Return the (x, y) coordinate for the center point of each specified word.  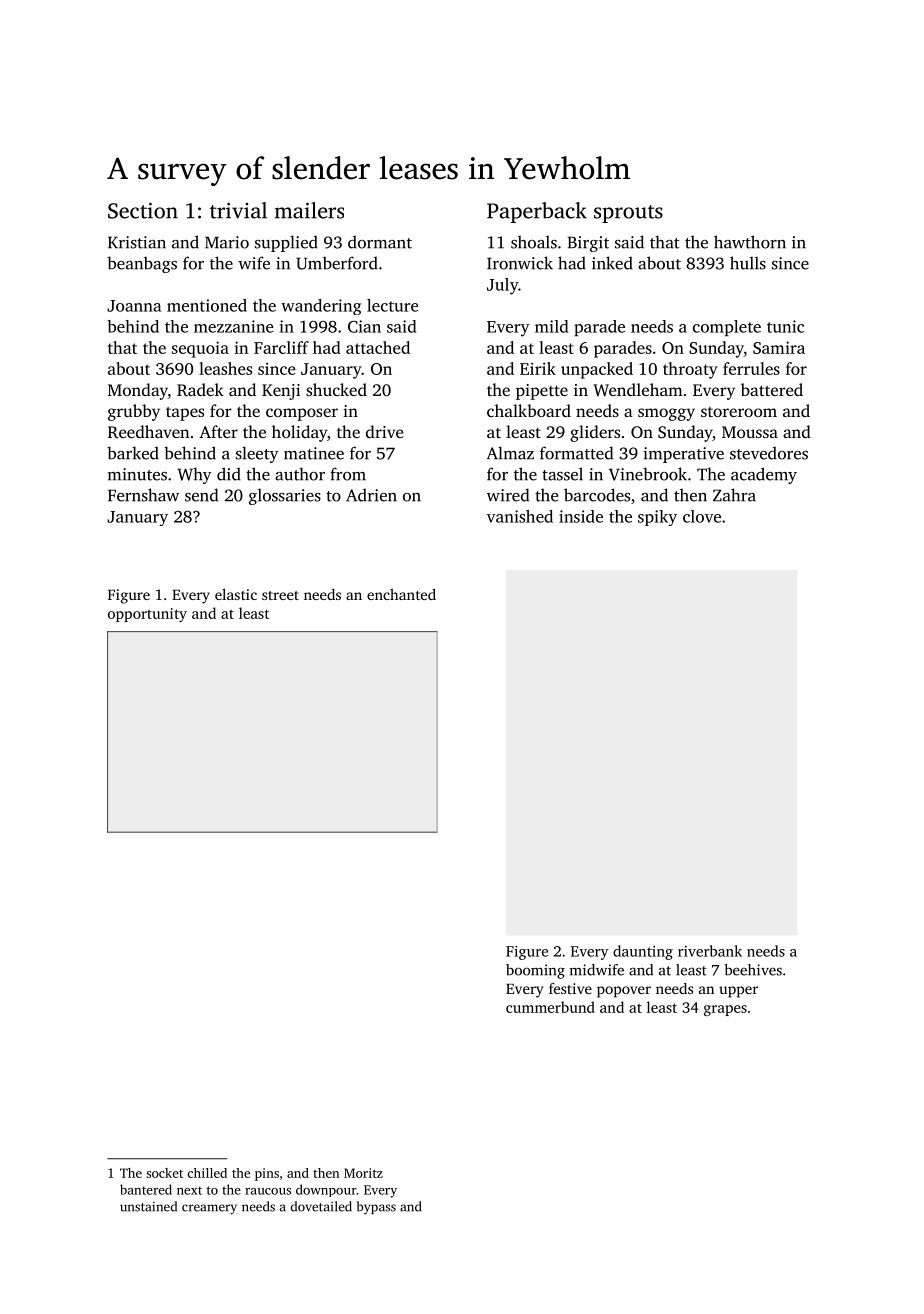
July (502, 286)
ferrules (751, 368)
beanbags (142, 264)
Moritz (363, 1173)
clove (702, 516)
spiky (657, 518)
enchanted (401, 594)
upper (738, 992)
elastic (236, 594)
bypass (376, 1207)
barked (133, 453)
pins (267, 1174)
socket (164, 1173)
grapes (725, 1010)
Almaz (510, 453)
